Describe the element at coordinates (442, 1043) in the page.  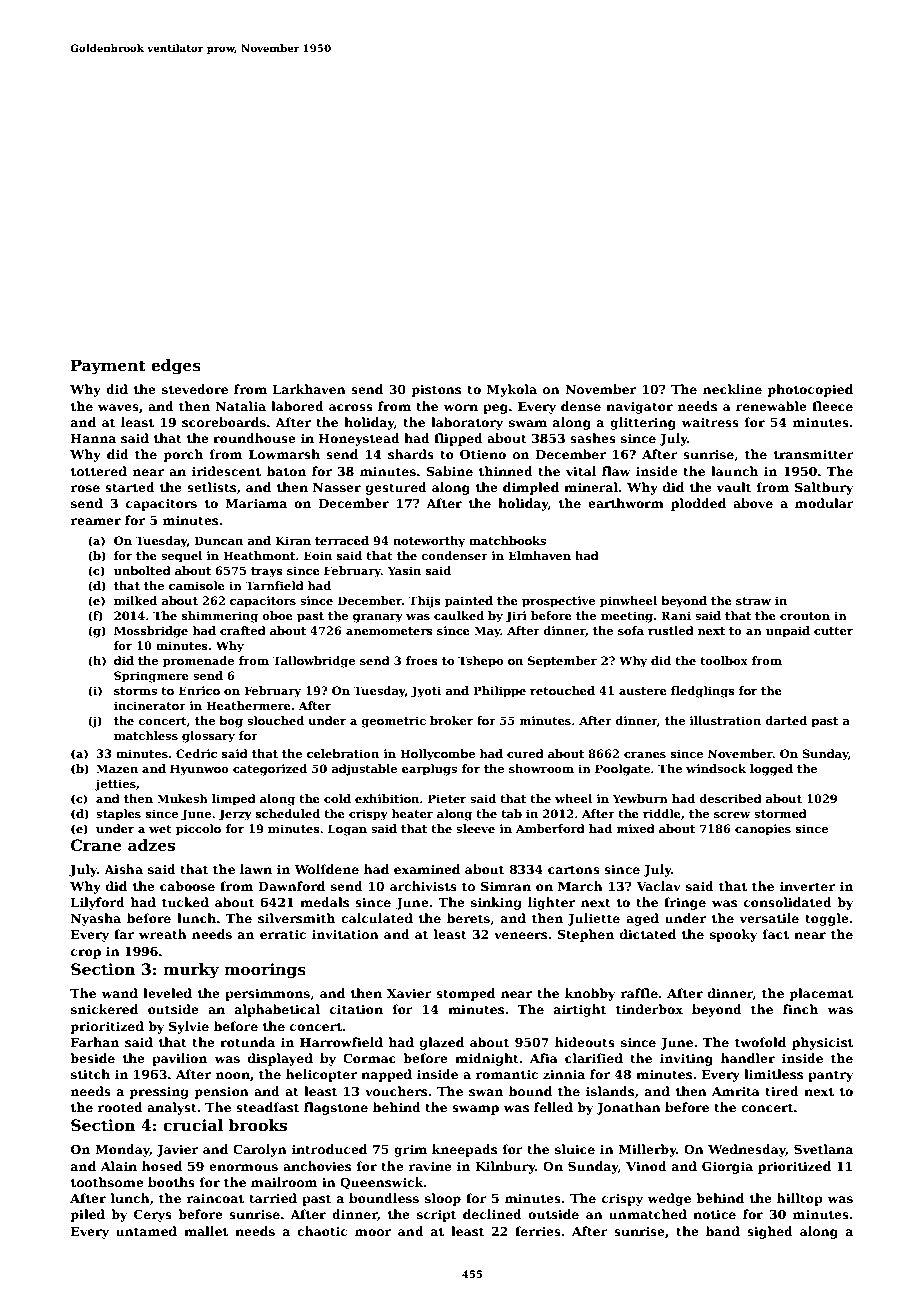
I see `glazed` at that location.
